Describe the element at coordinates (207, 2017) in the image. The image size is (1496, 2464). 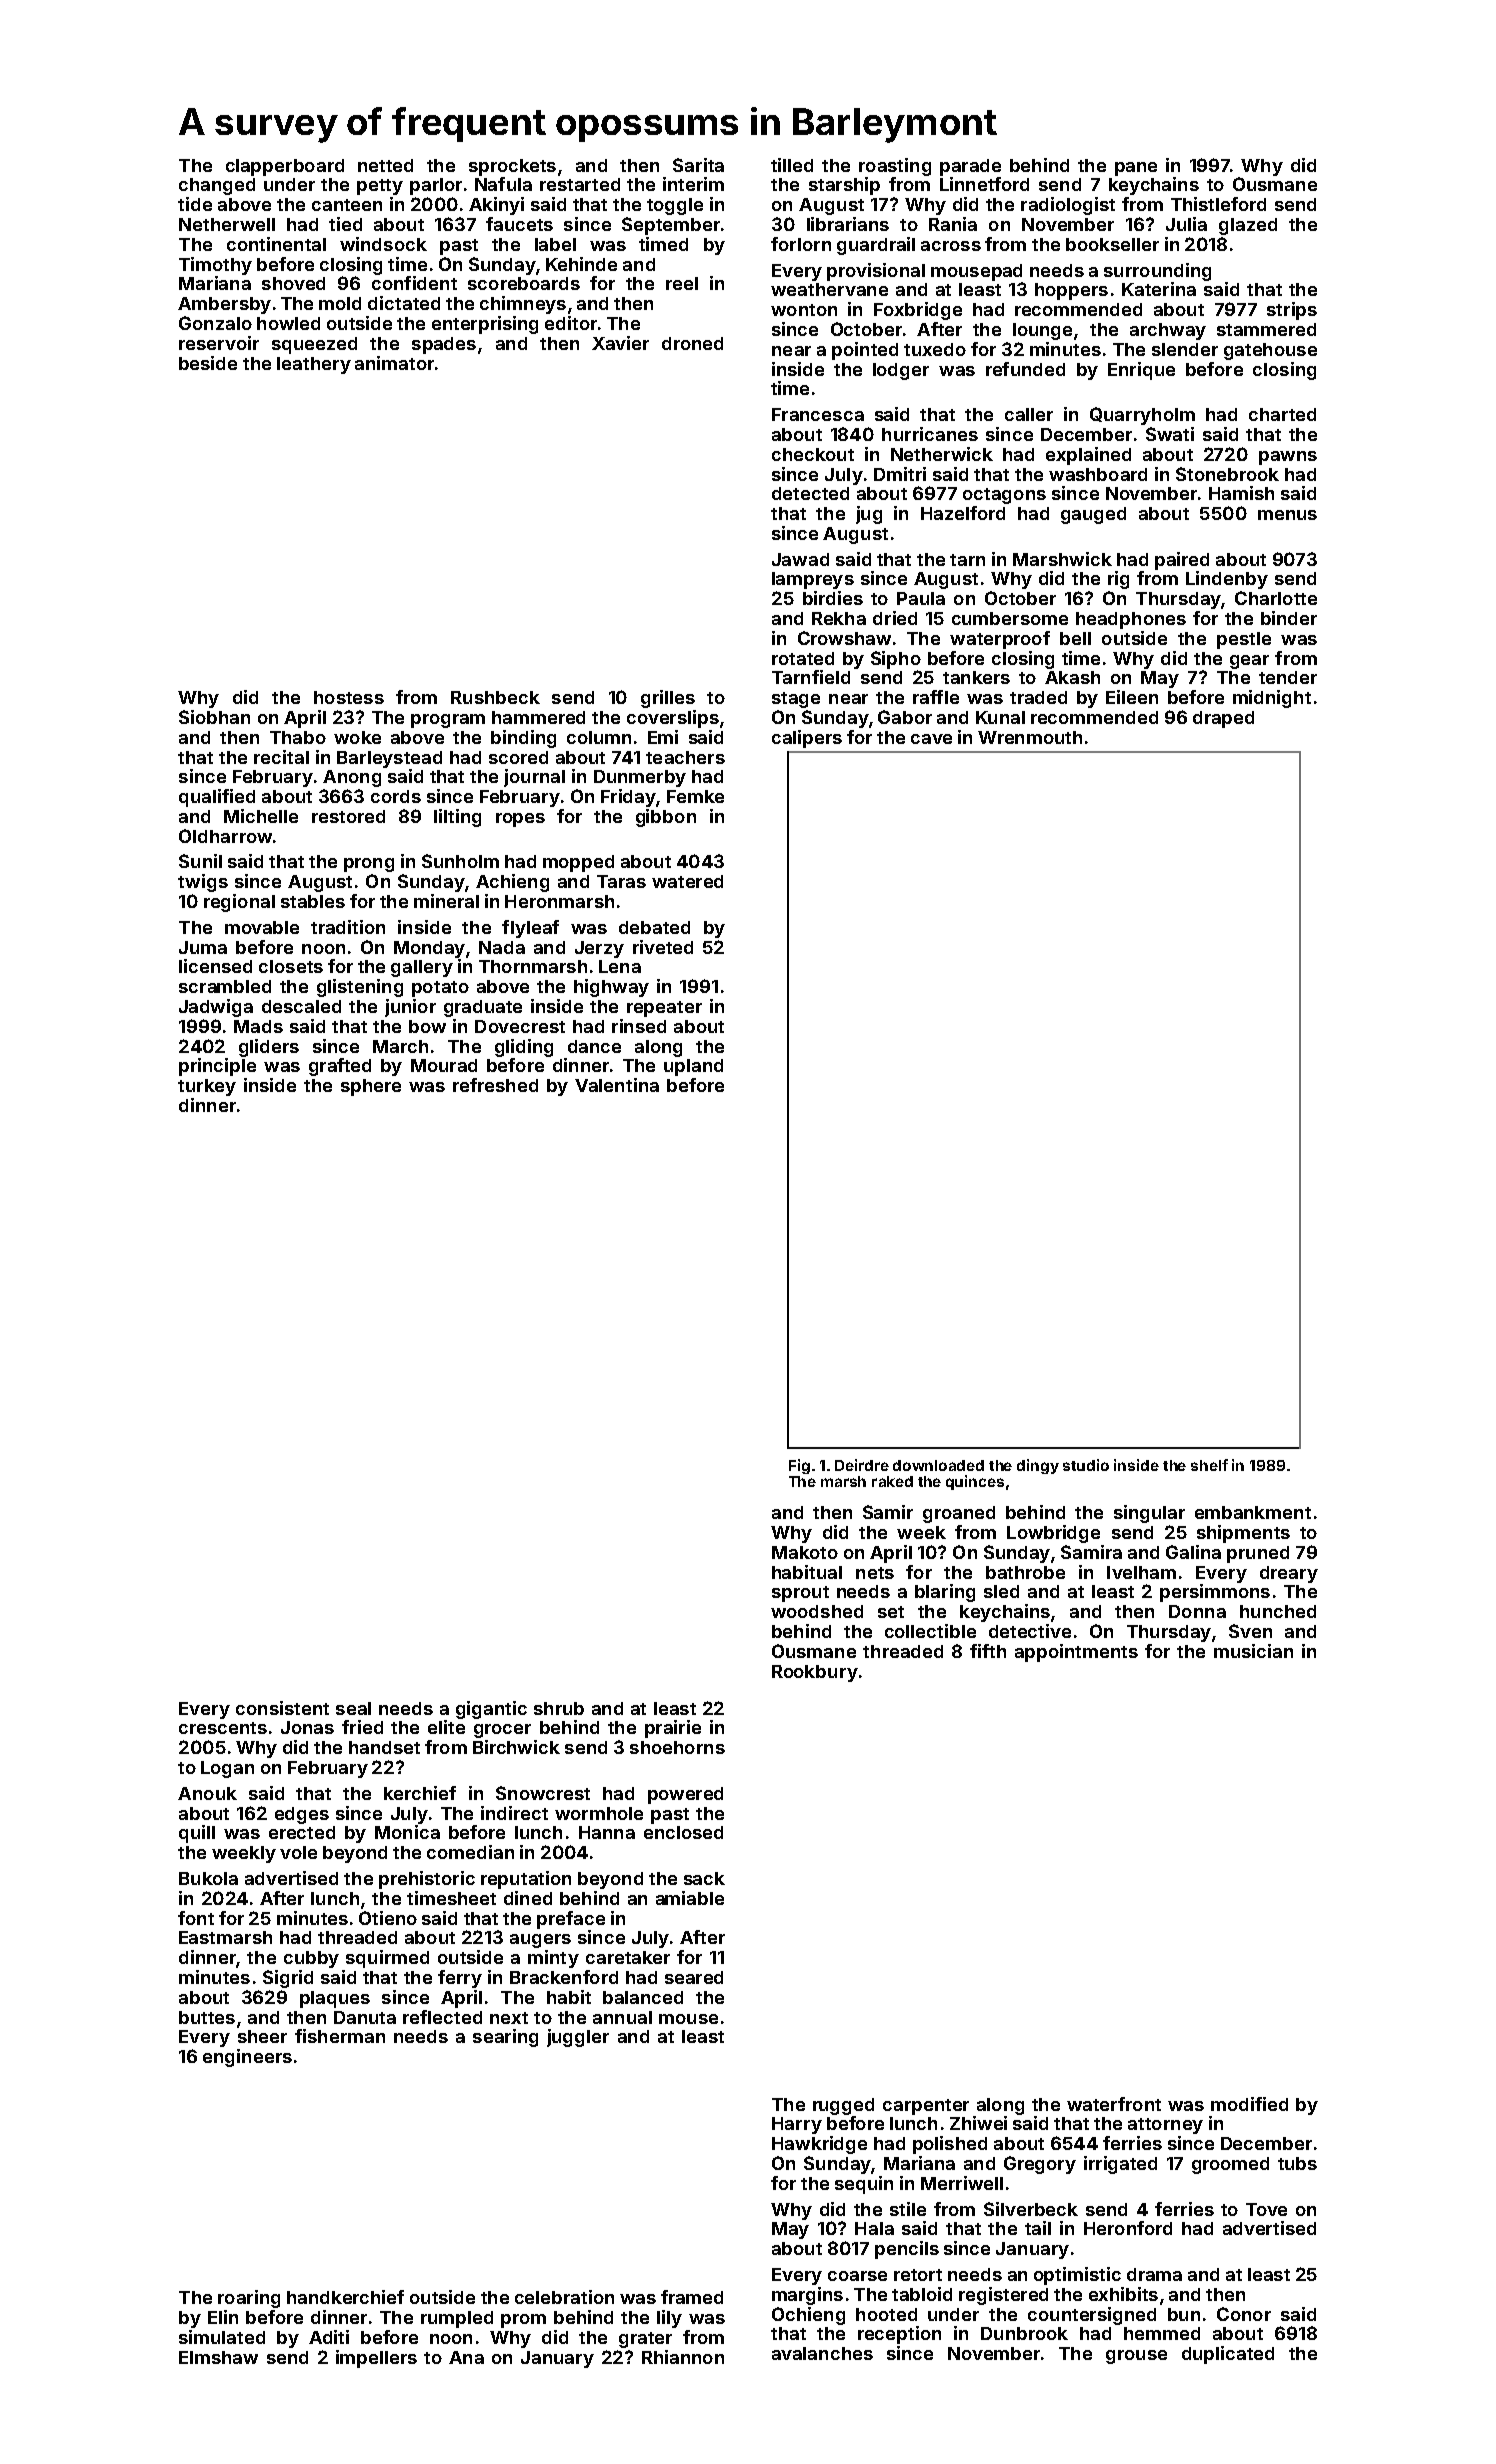
I see `buttes` at that location.
